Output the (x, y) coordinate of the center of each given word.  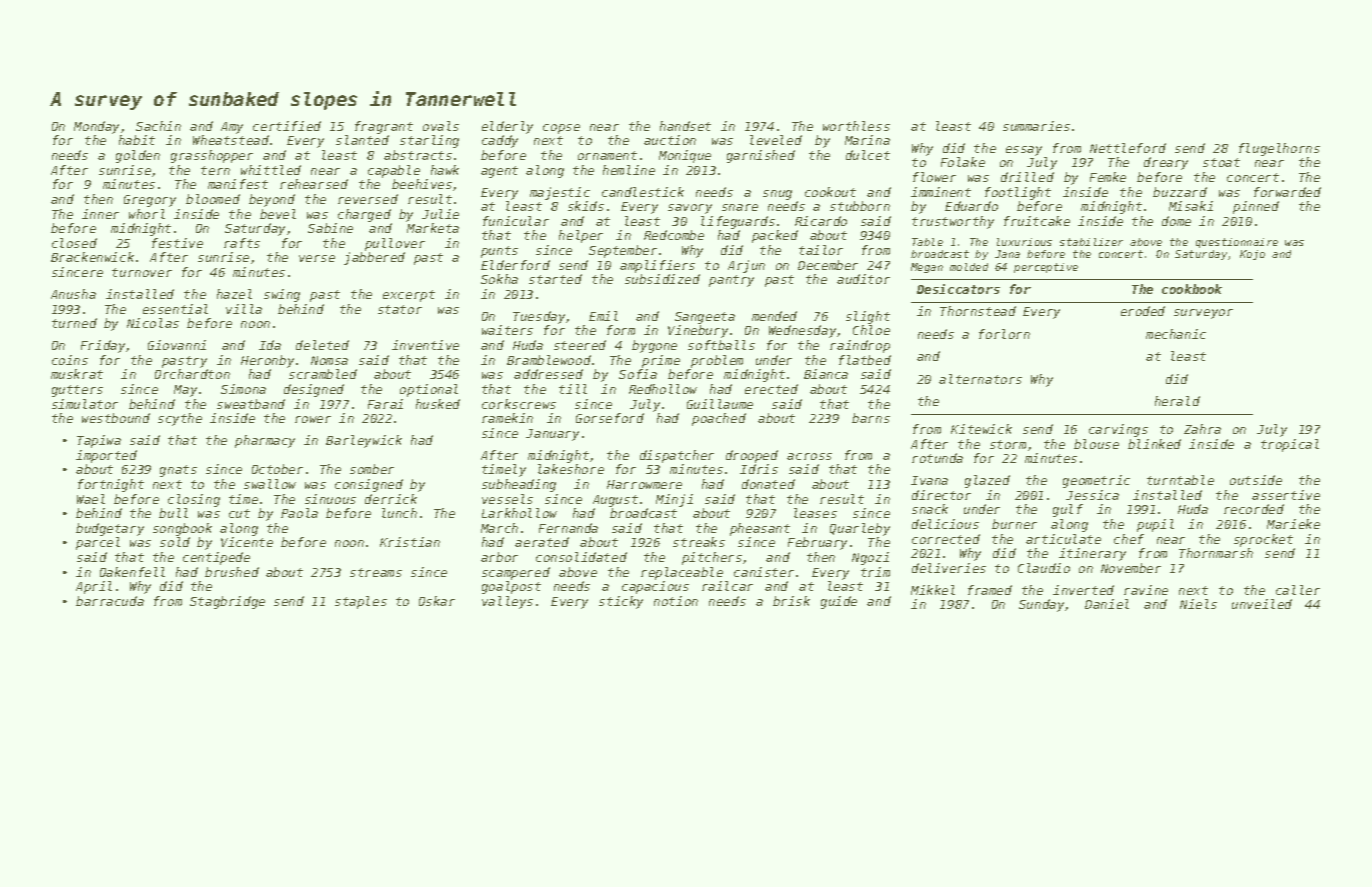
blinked (1154, 444)
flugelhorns (1279, 149)
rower (313, 419)
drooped (752, 456)
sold (175, 542)
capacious (655, 587)
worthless (856, 126)
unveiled (1262, 604)
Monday (96, 127)
